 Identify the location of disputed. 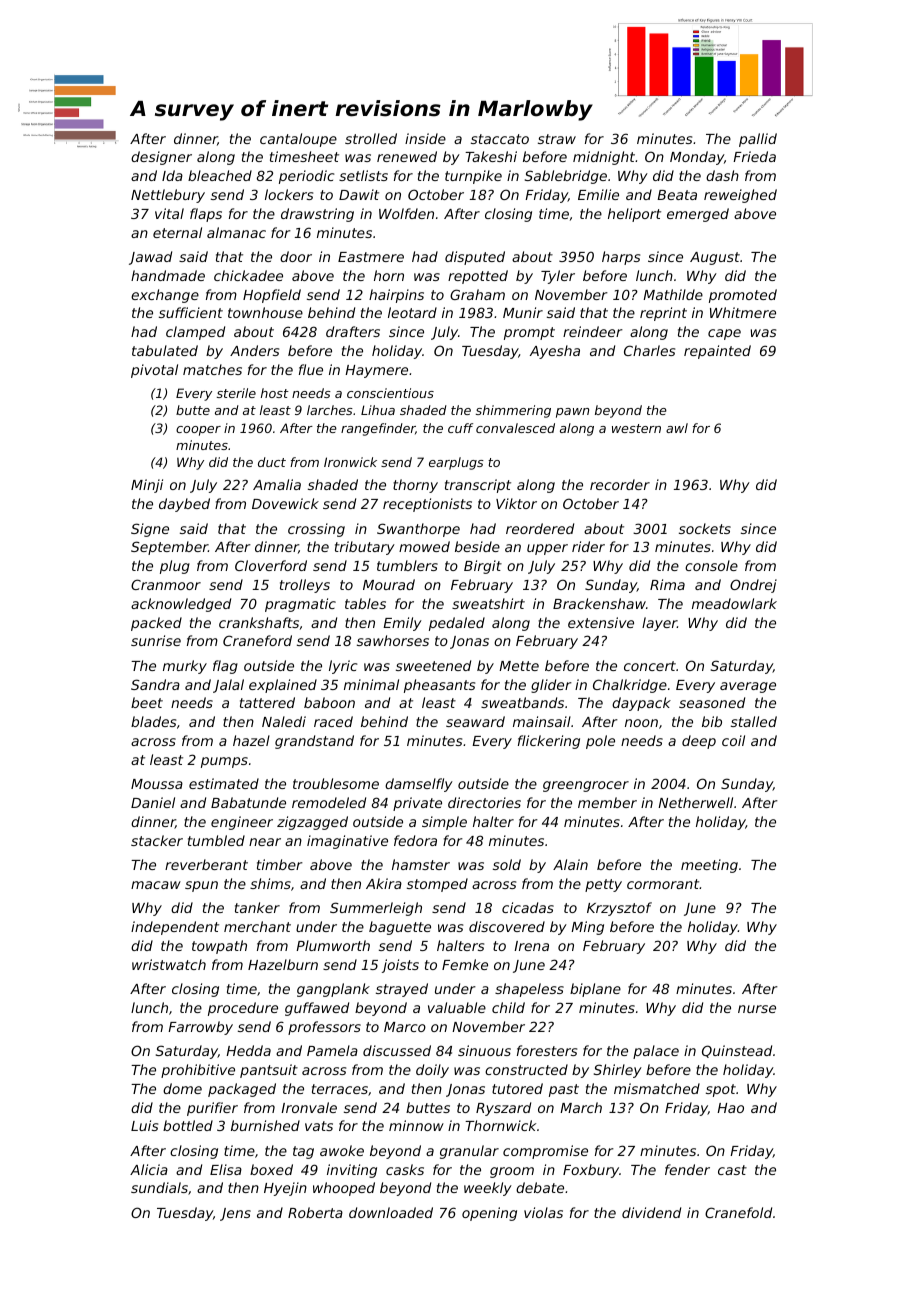
(475, 258).
